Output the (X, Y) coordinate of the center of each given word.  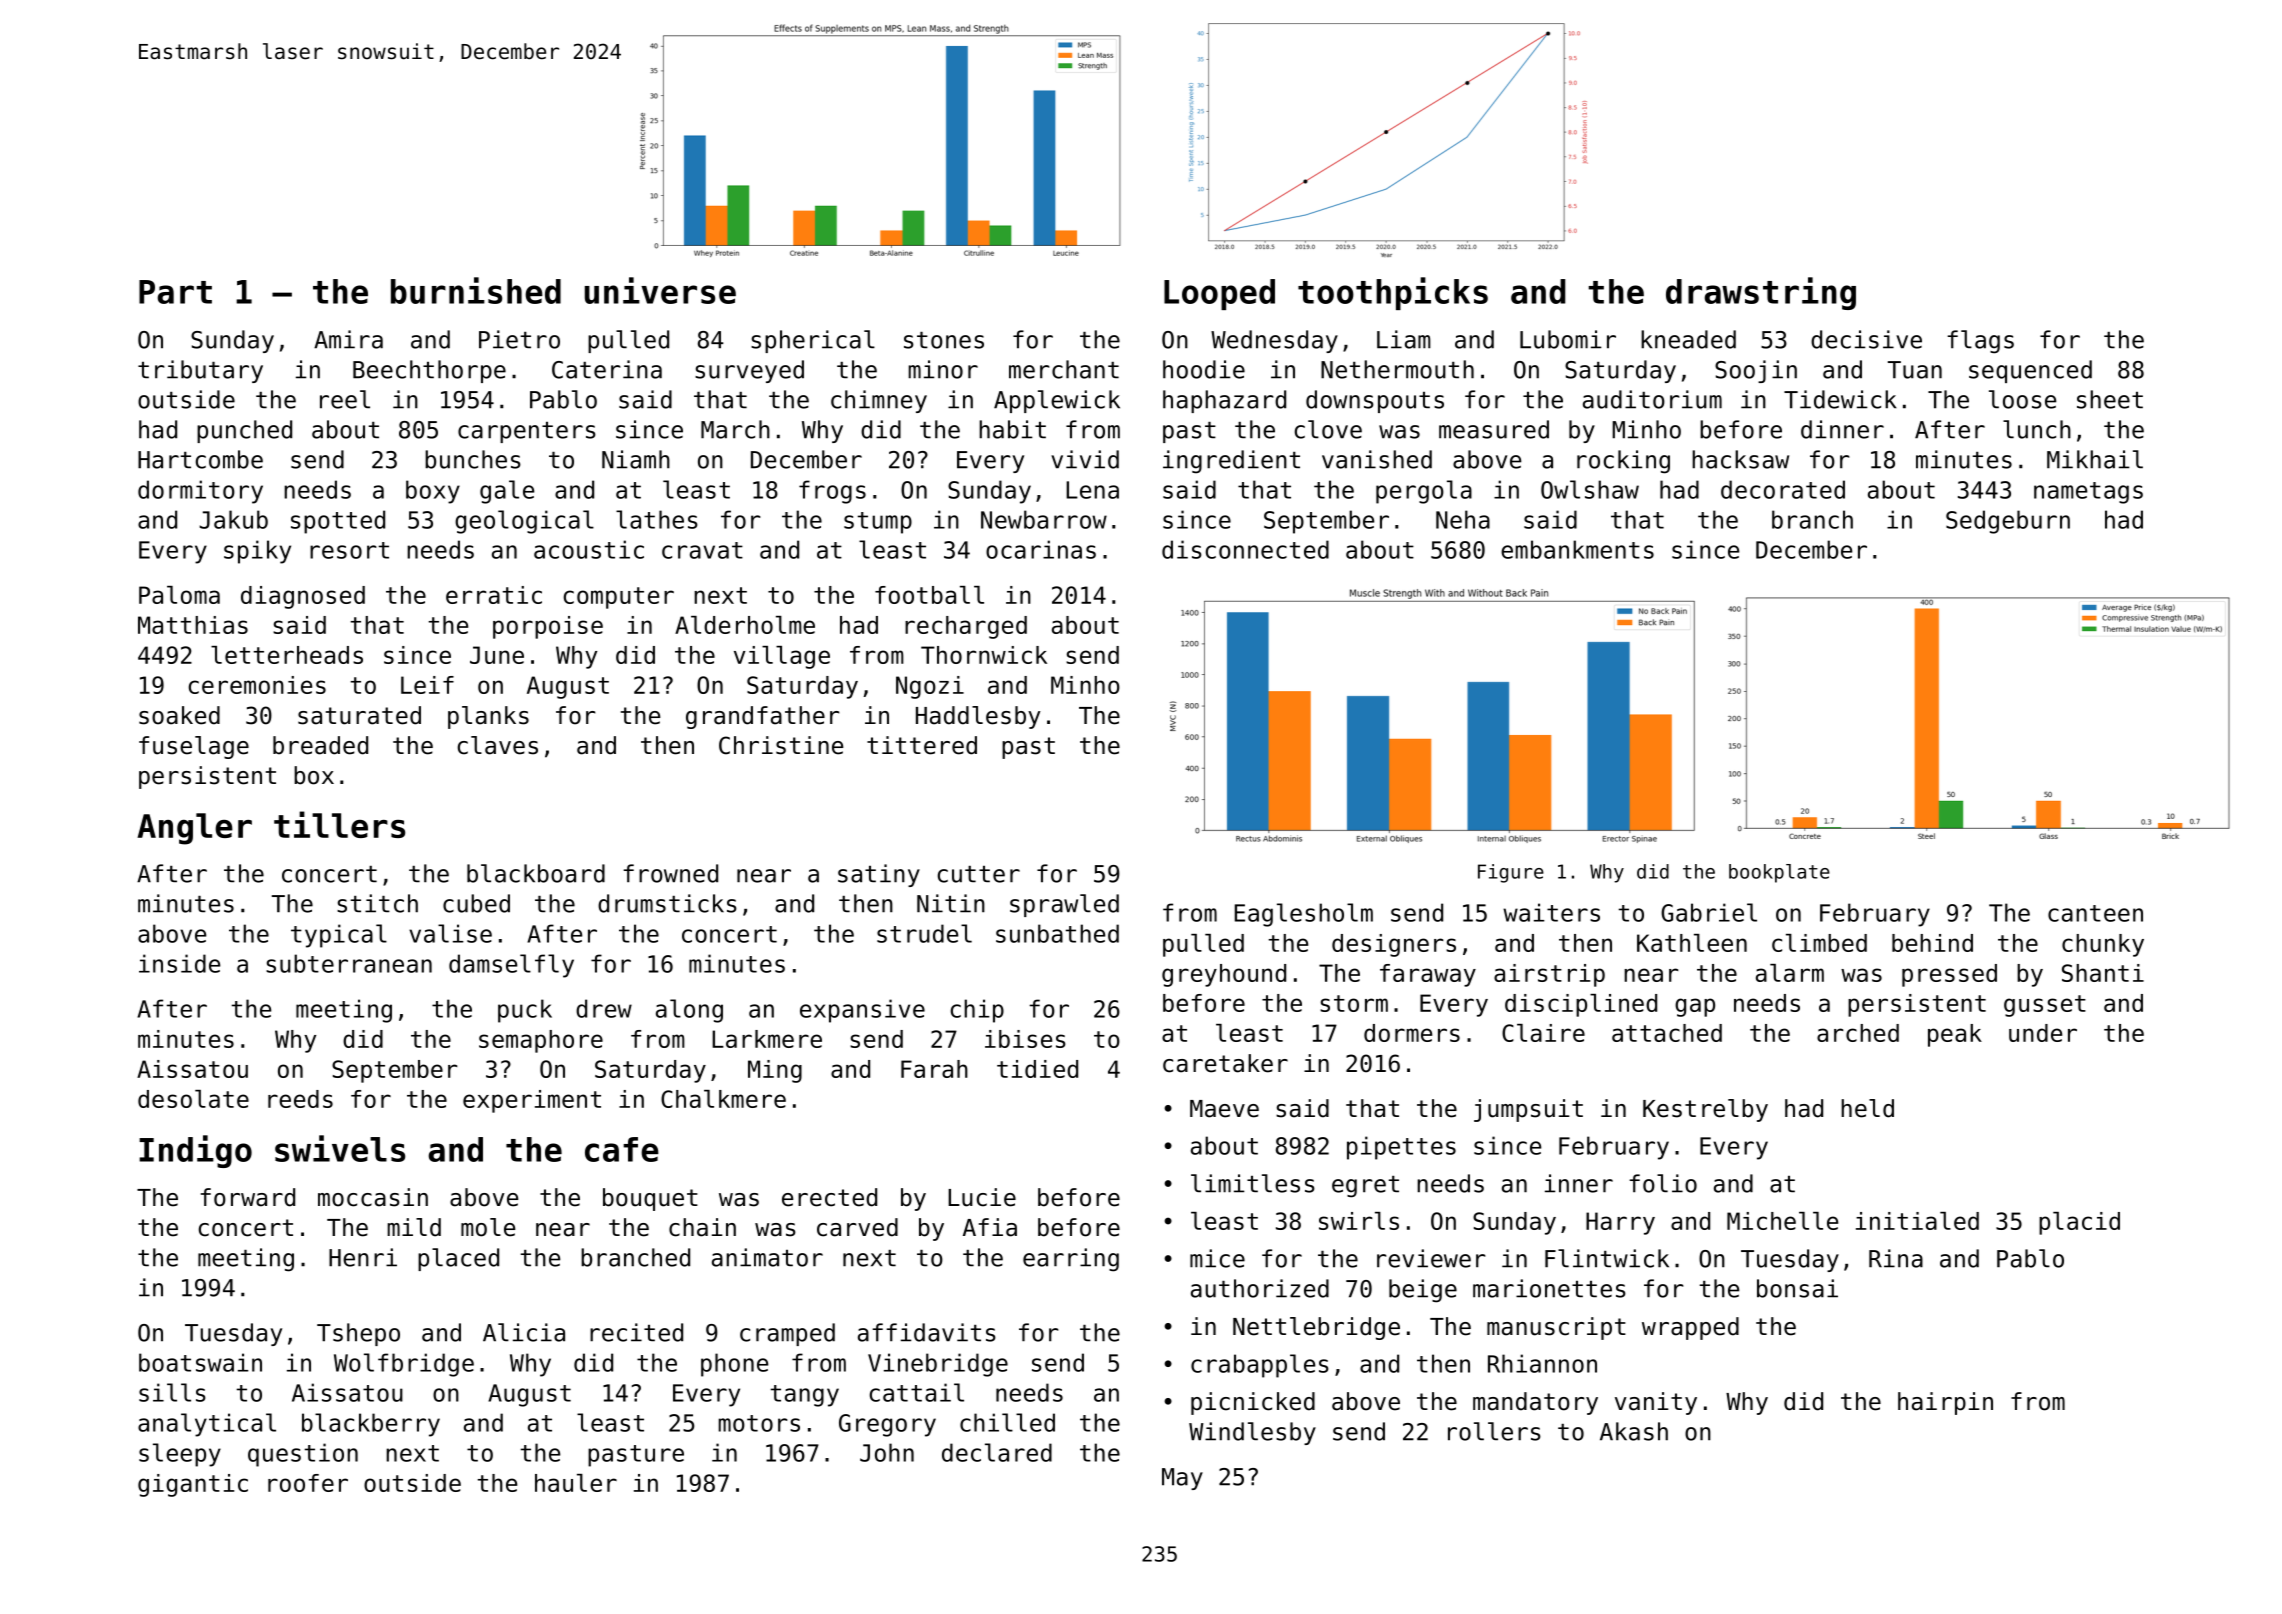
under (2043, 1033)
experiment (532, 1101)
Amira (348, 339)
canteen (2095, 913)
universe (660, 290)
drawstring (1761, 293)
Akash (1634, 1431)
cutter (979, 874)
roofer (308, 1483)
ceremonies (257, 685)
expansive (862, 1011)
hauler (576, 1483)
